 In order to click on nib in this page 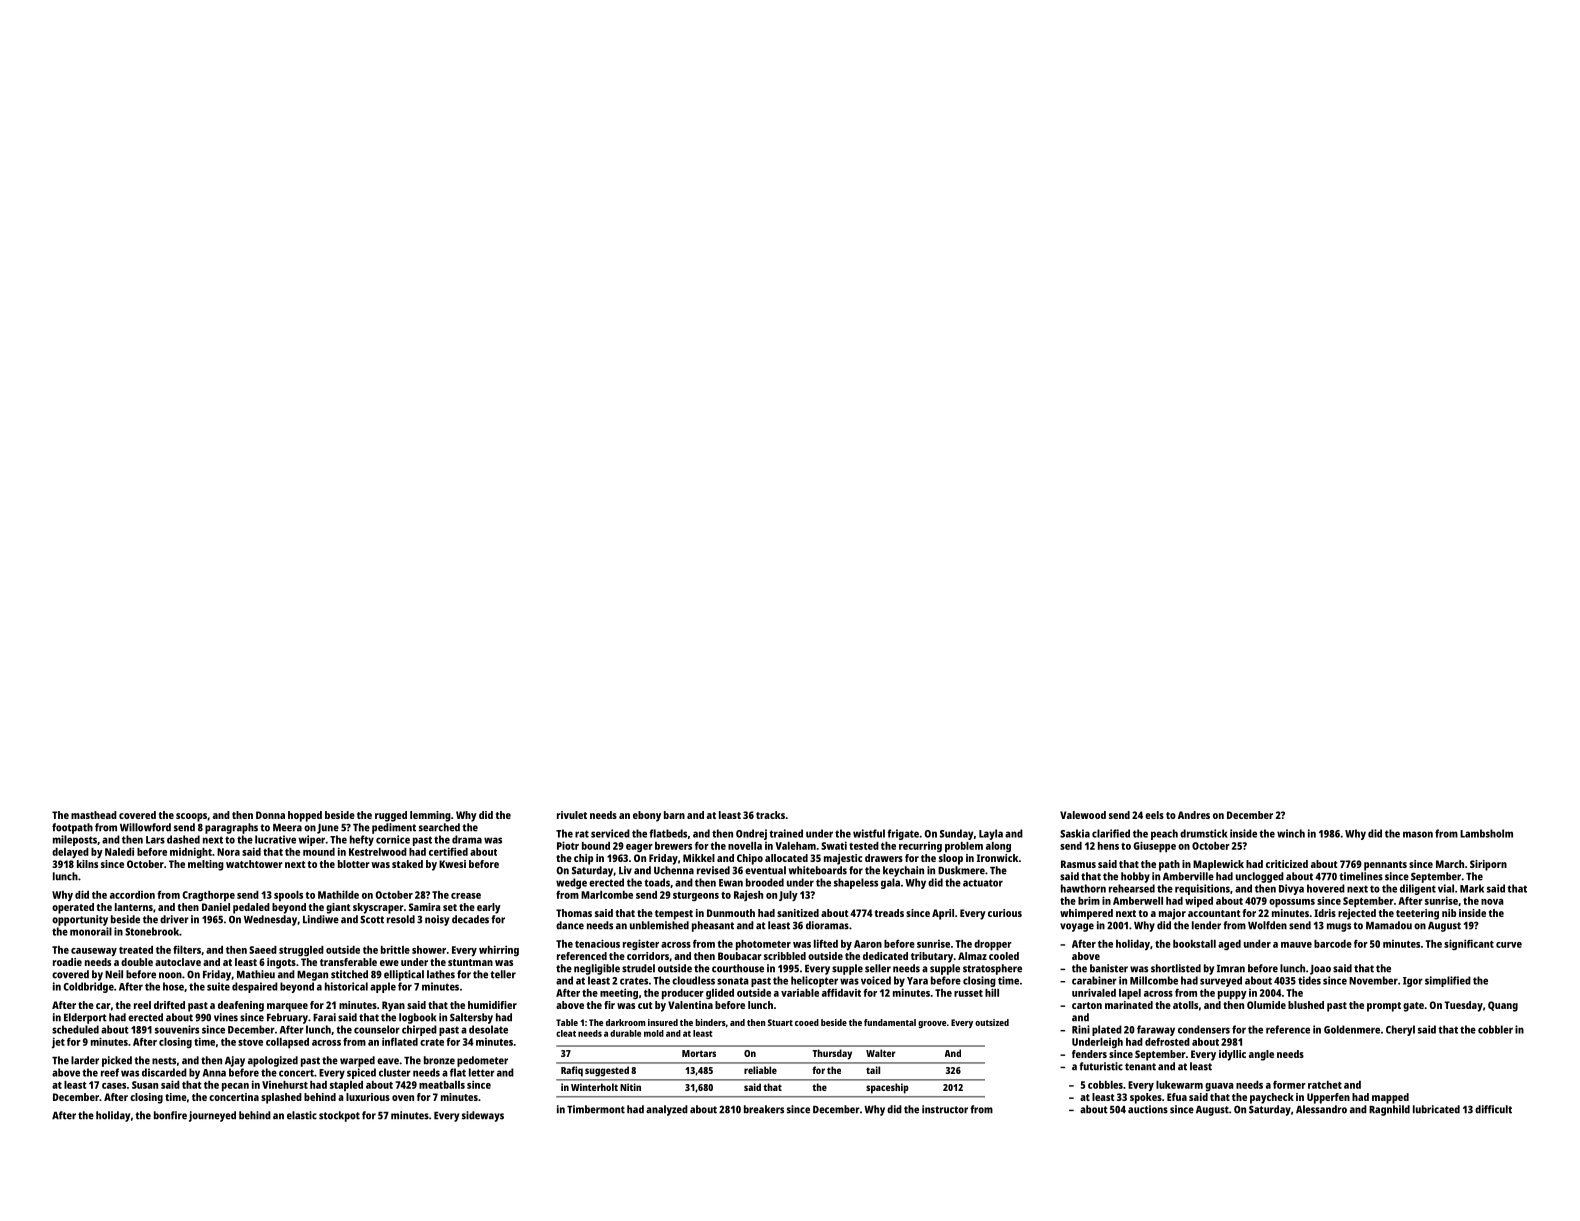, I will do `click(1449, 913)`.
